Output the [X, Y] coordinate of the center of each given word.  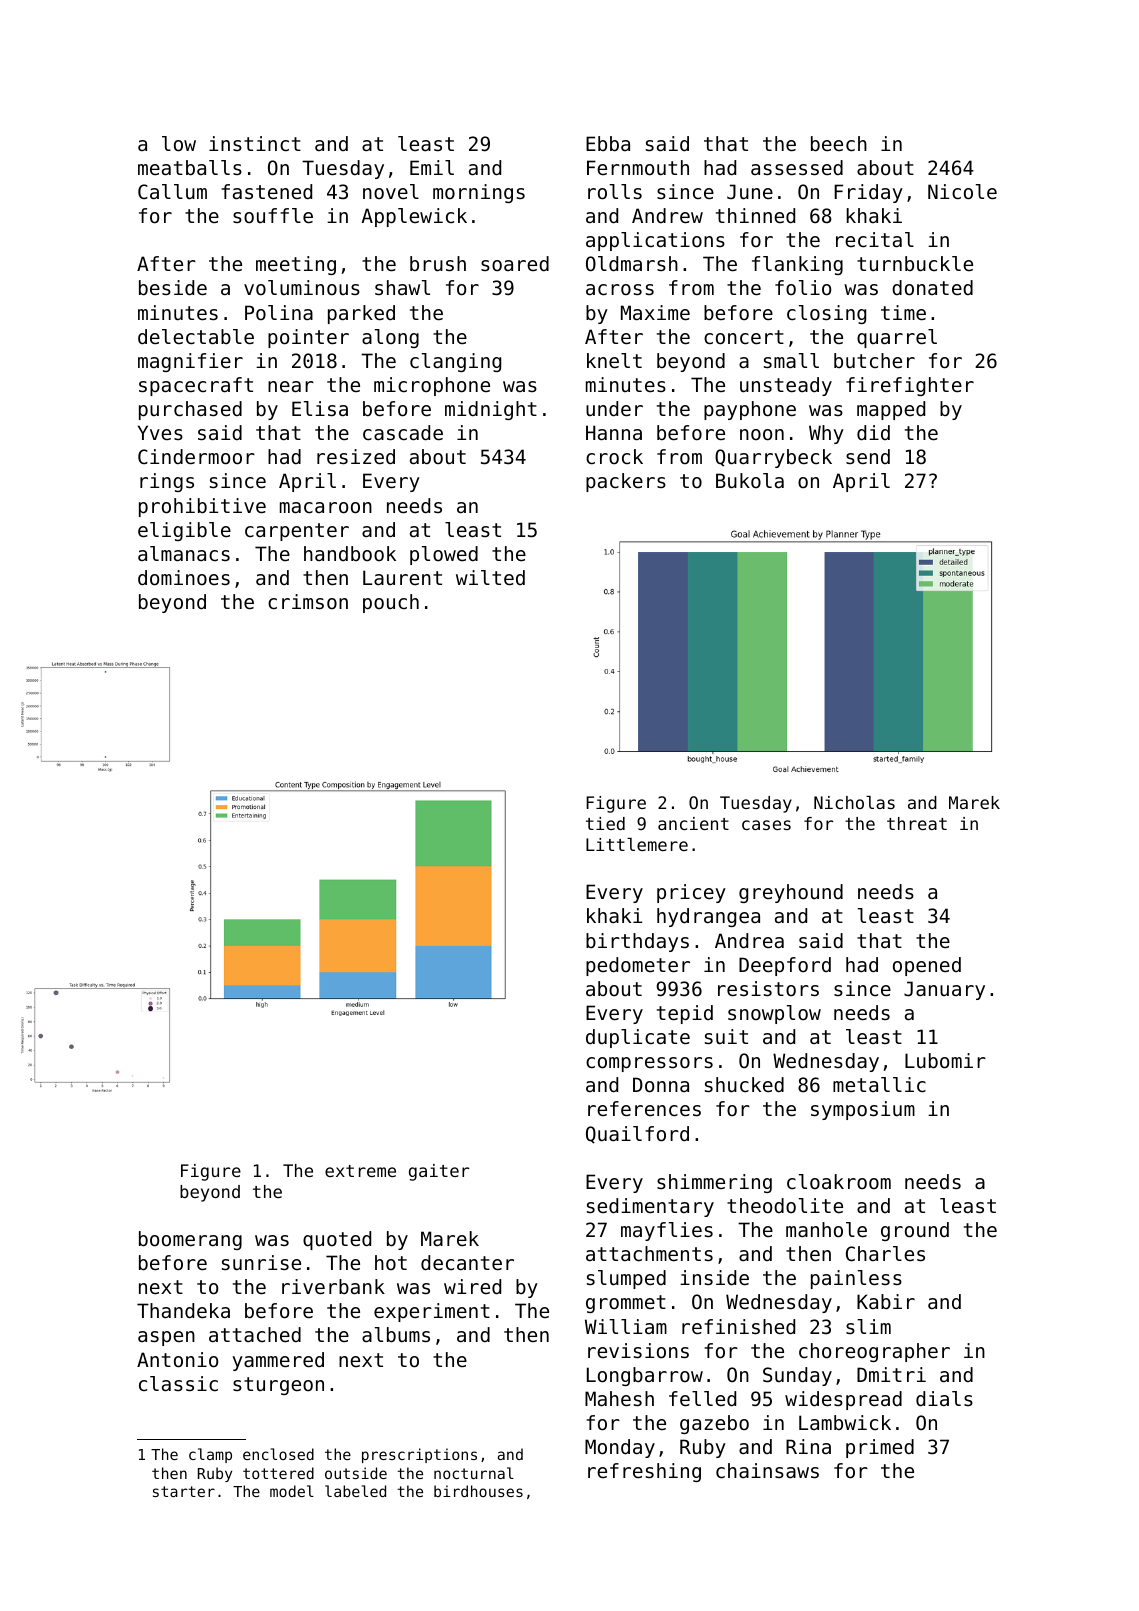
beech [839, 144]
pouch [391, 603]
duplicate [638, 1038]
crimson [308, 602]
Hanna [614, 433]
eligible [184, 531]
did [873, 433]
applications [655, 241]
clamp [210, 1455]
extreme [360, 1171]
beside [173, 288]
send [868, 457]
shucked [744, 1085]
